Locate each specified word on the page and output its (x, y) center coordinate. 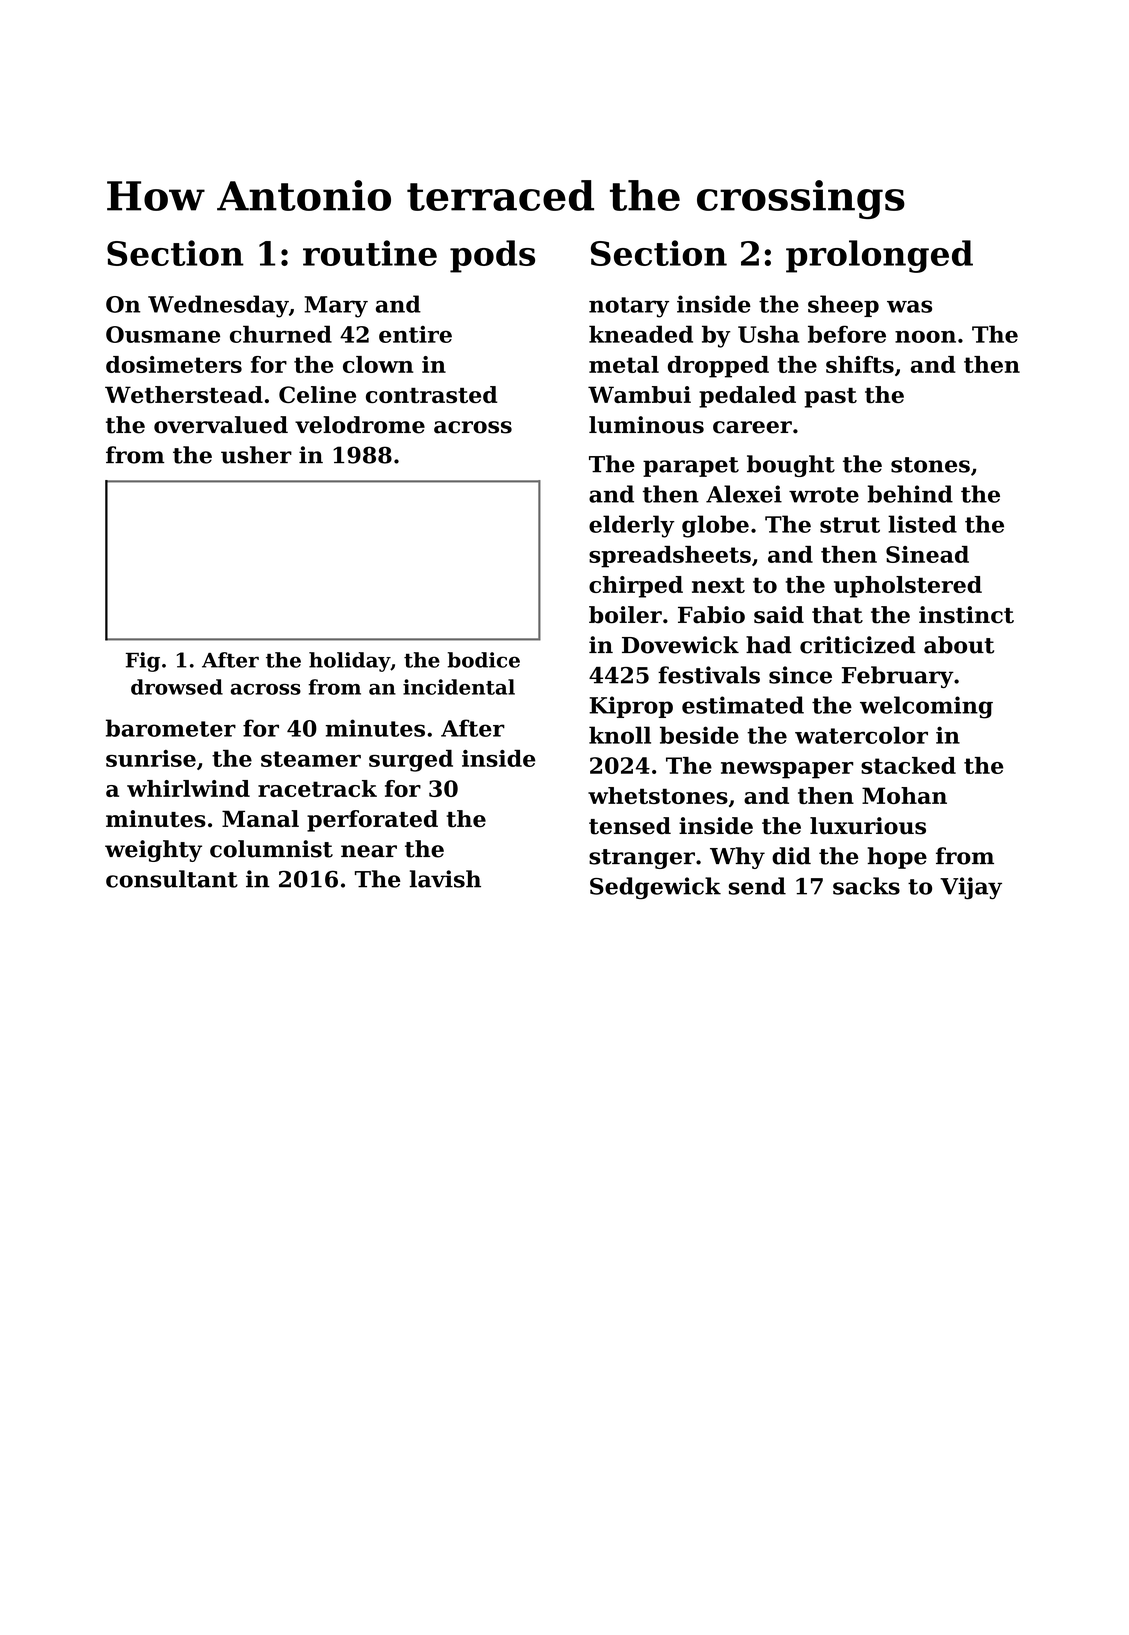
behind (910, 494)
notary (629, 307)
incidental (459, 687)
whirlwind (188, 788)
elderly (631, 526)
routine (370, 253)
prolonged (879, 256)
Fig (143, 662)
